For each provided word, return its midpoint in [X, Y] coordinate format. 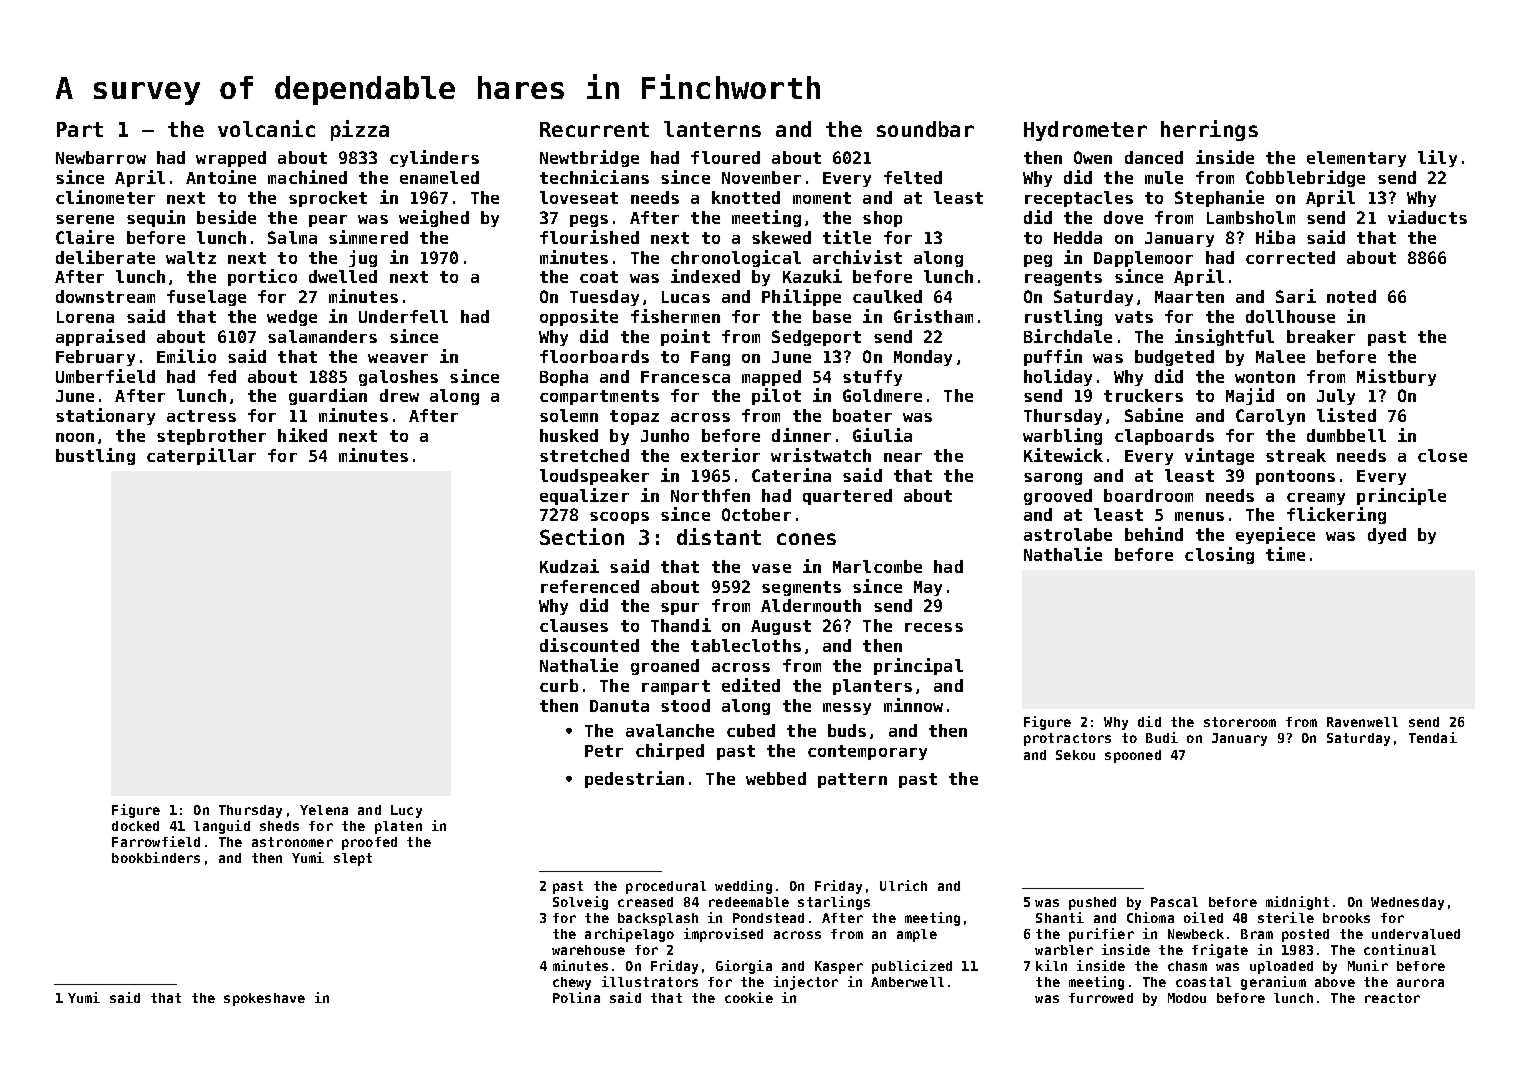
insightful [1224, 337]
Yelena [324, 810]
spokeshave [264, 999]
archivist [857, 257]
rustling [1063, 317]
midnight [1297, 903]
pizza [360, 130]
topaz [634, 417]
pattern [852, 780]
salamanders [322, 336]
